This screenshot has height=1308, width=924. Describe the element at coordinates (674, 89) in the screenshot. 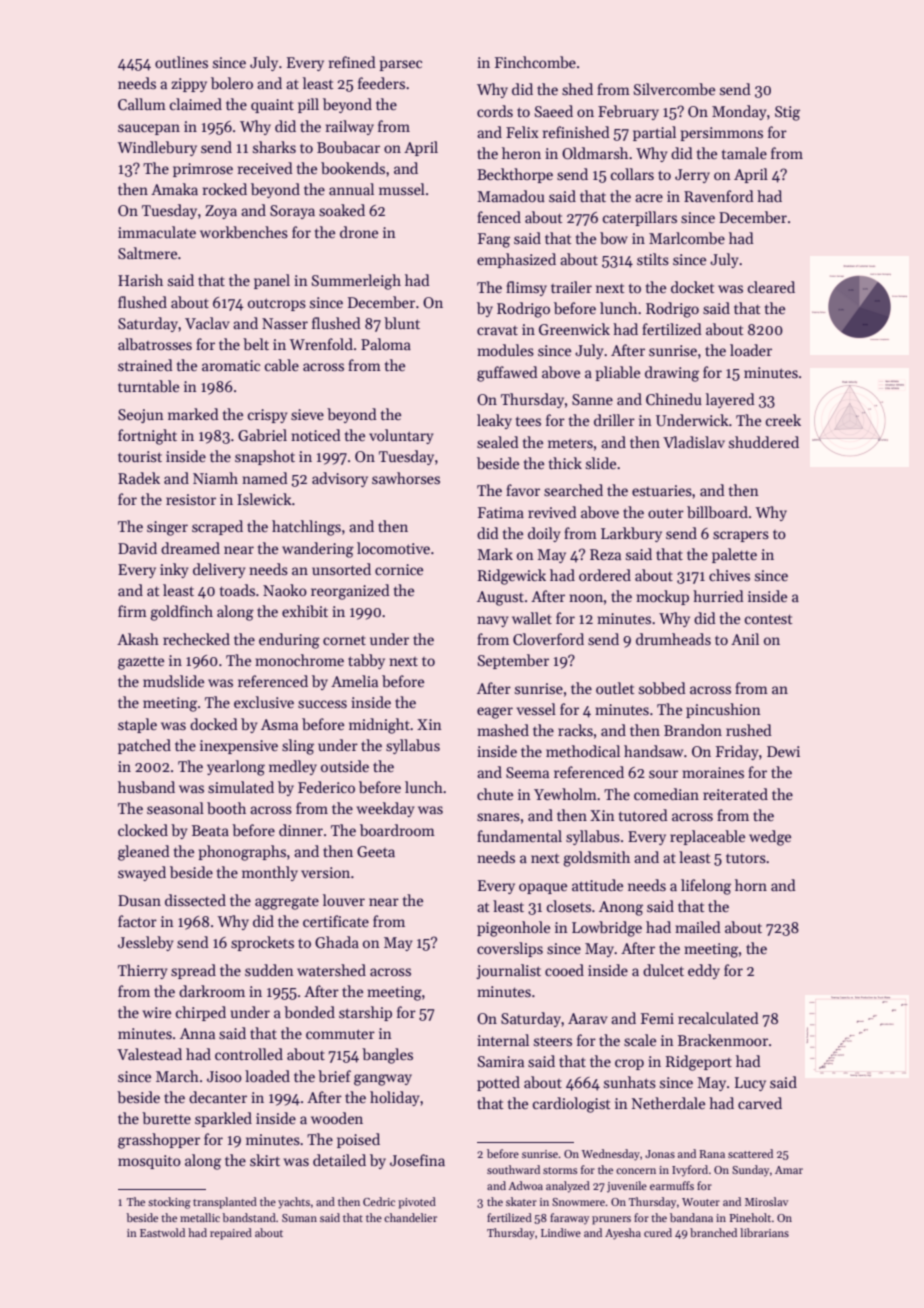

I see `Silvercombe` at that location.
